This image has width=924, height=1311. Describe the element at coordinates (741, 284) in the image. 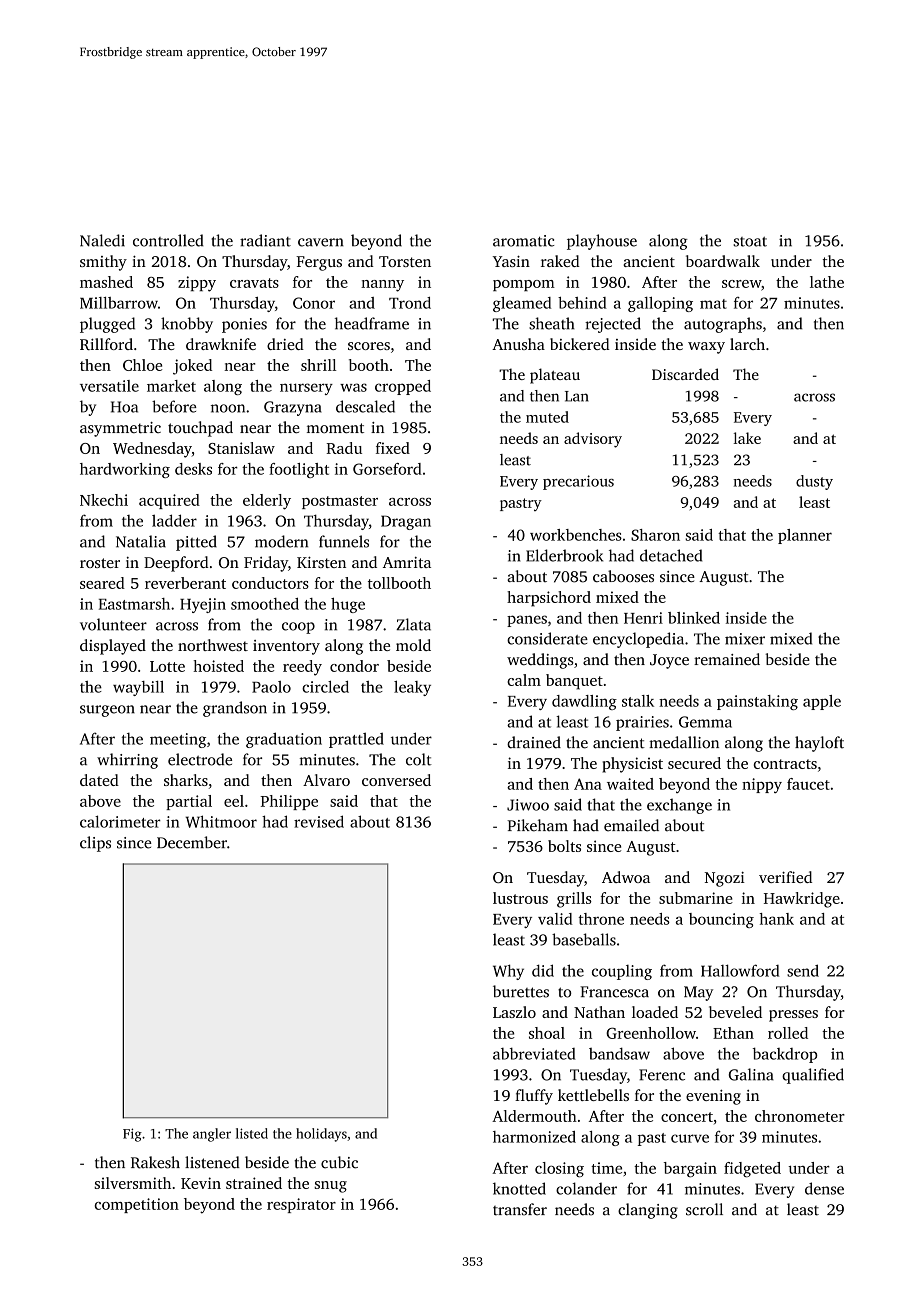

I see `screw` at that location.
